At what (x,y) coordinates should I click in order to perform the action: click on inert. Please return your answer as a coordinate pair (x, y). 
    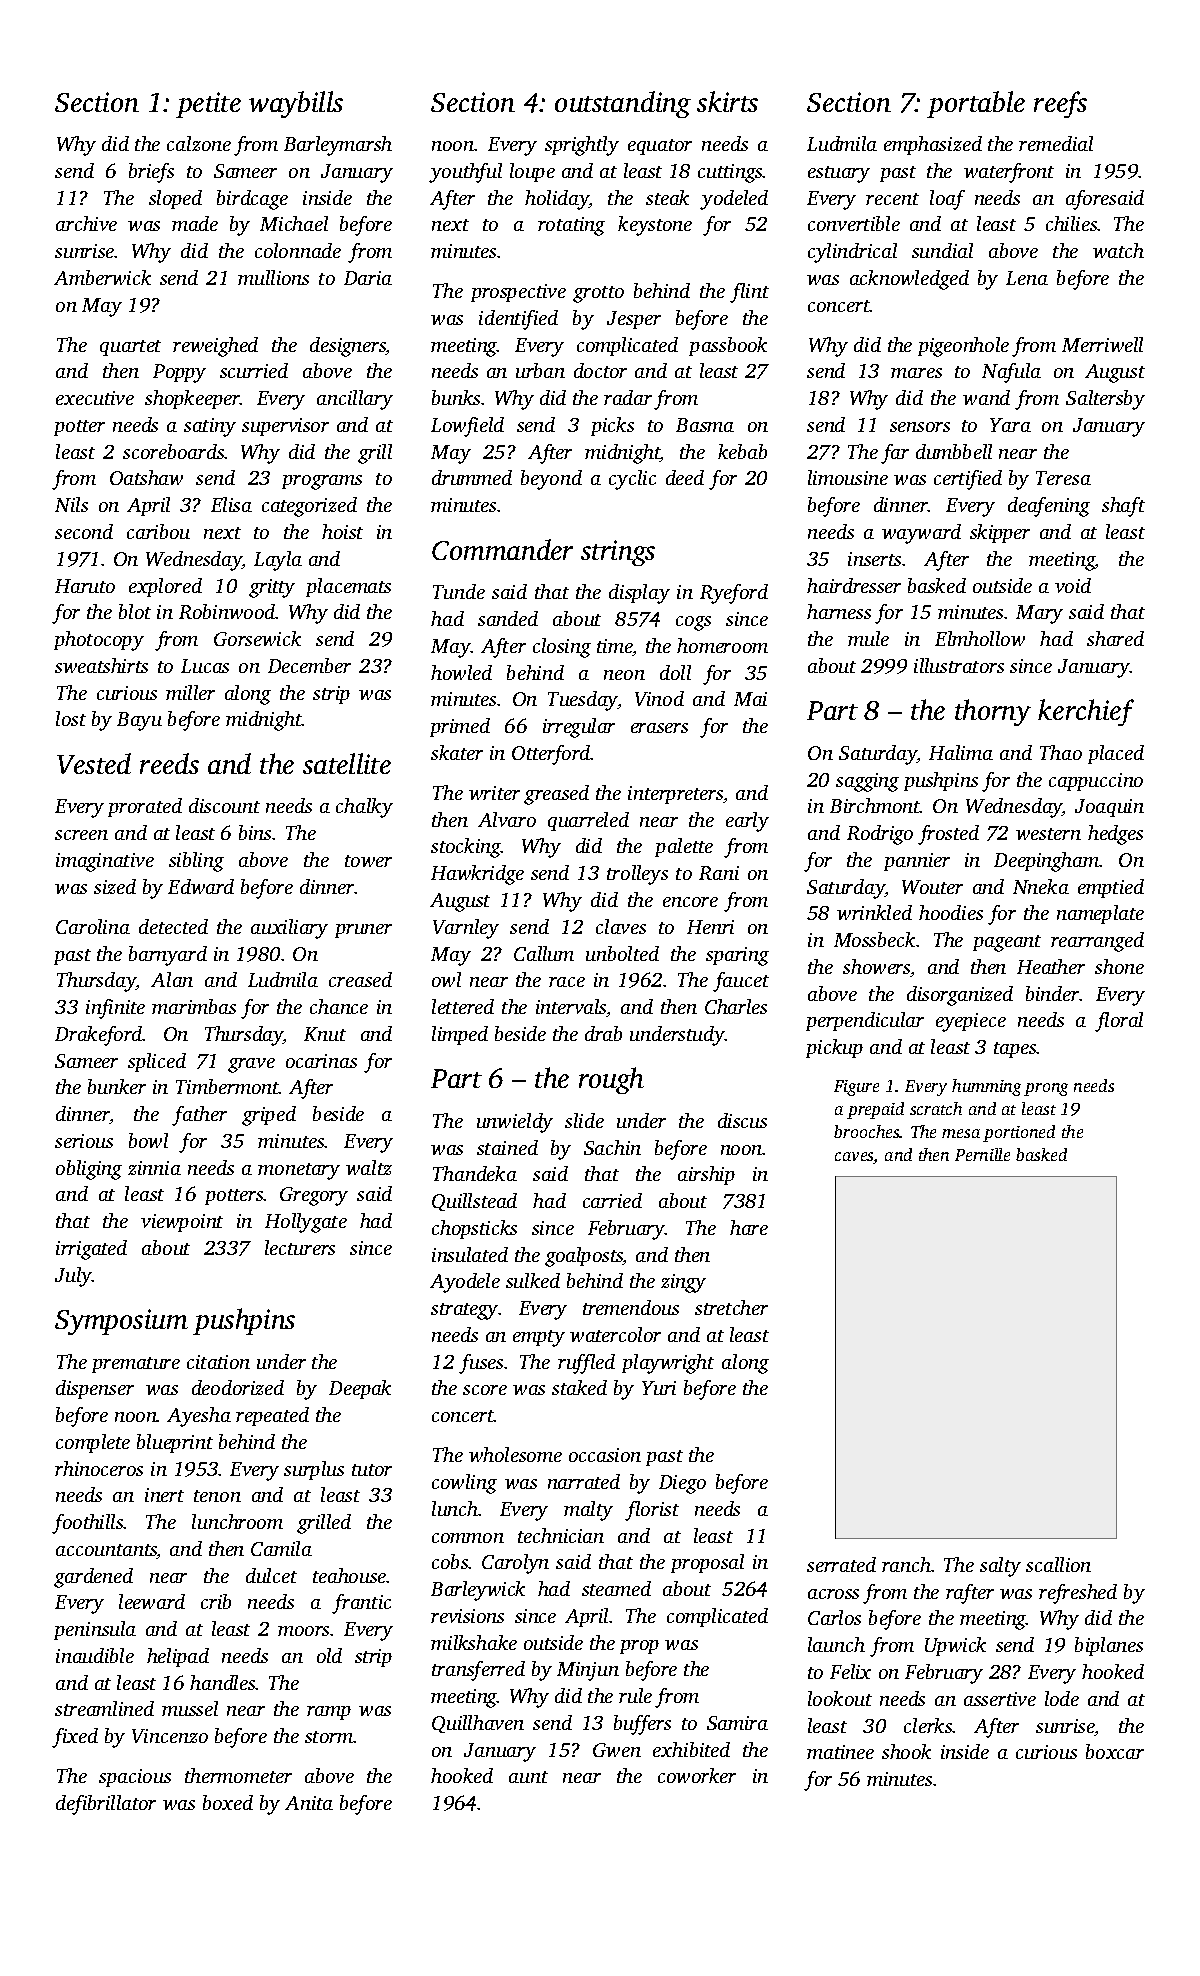
    Looking at the image, I should click on (164, 1495).
